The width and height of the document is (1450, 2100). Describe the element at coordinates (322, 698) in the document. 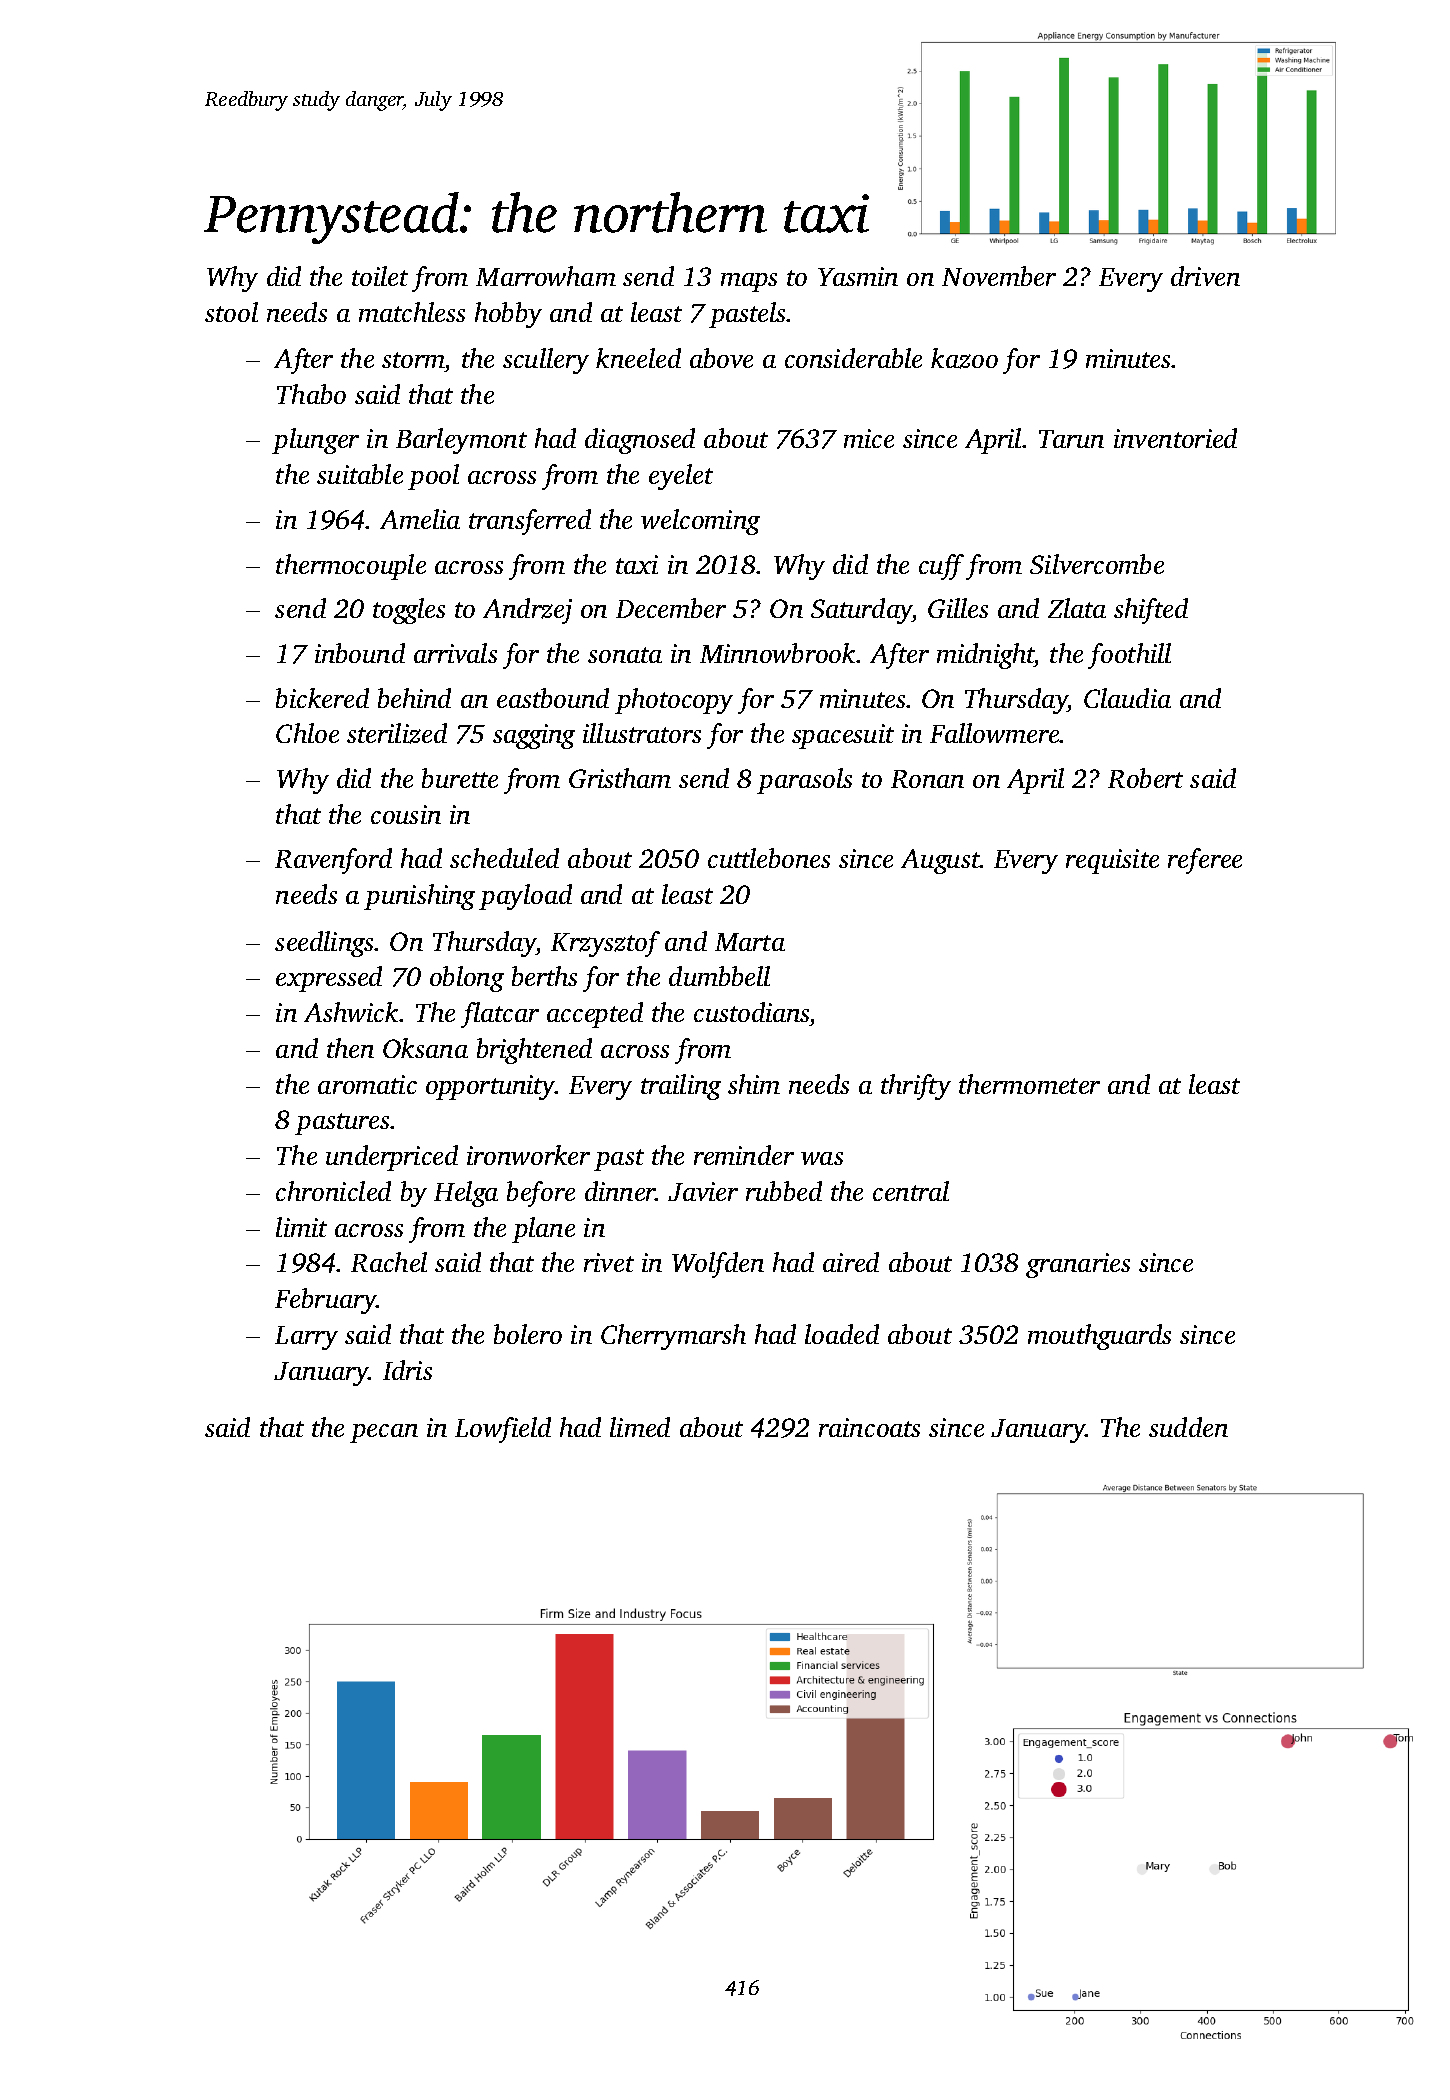

I see `bickered` at that location.
